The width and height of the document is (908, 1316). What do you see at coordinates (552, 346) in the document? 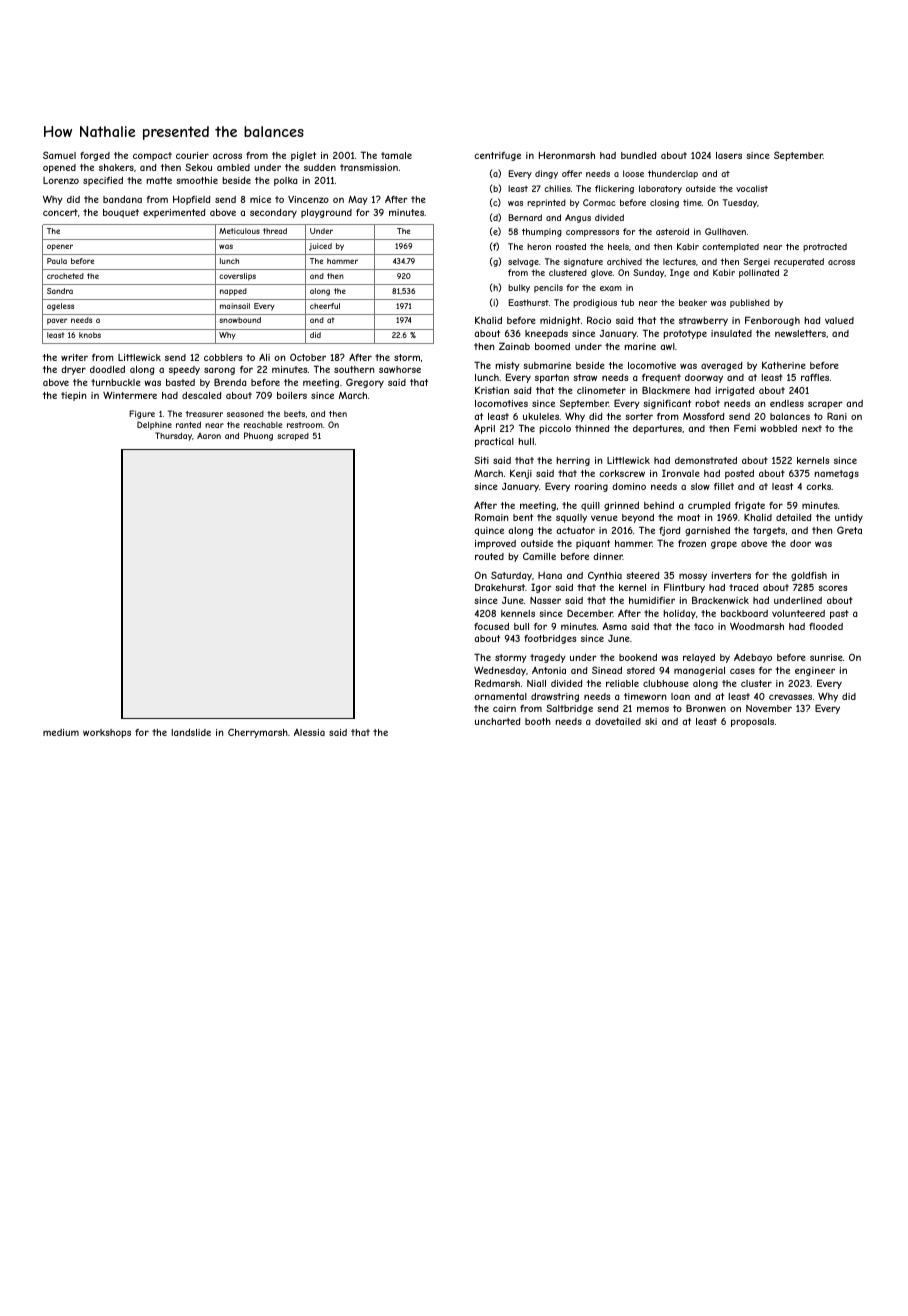
I see `boomed` at bounding box center [552, 346].
